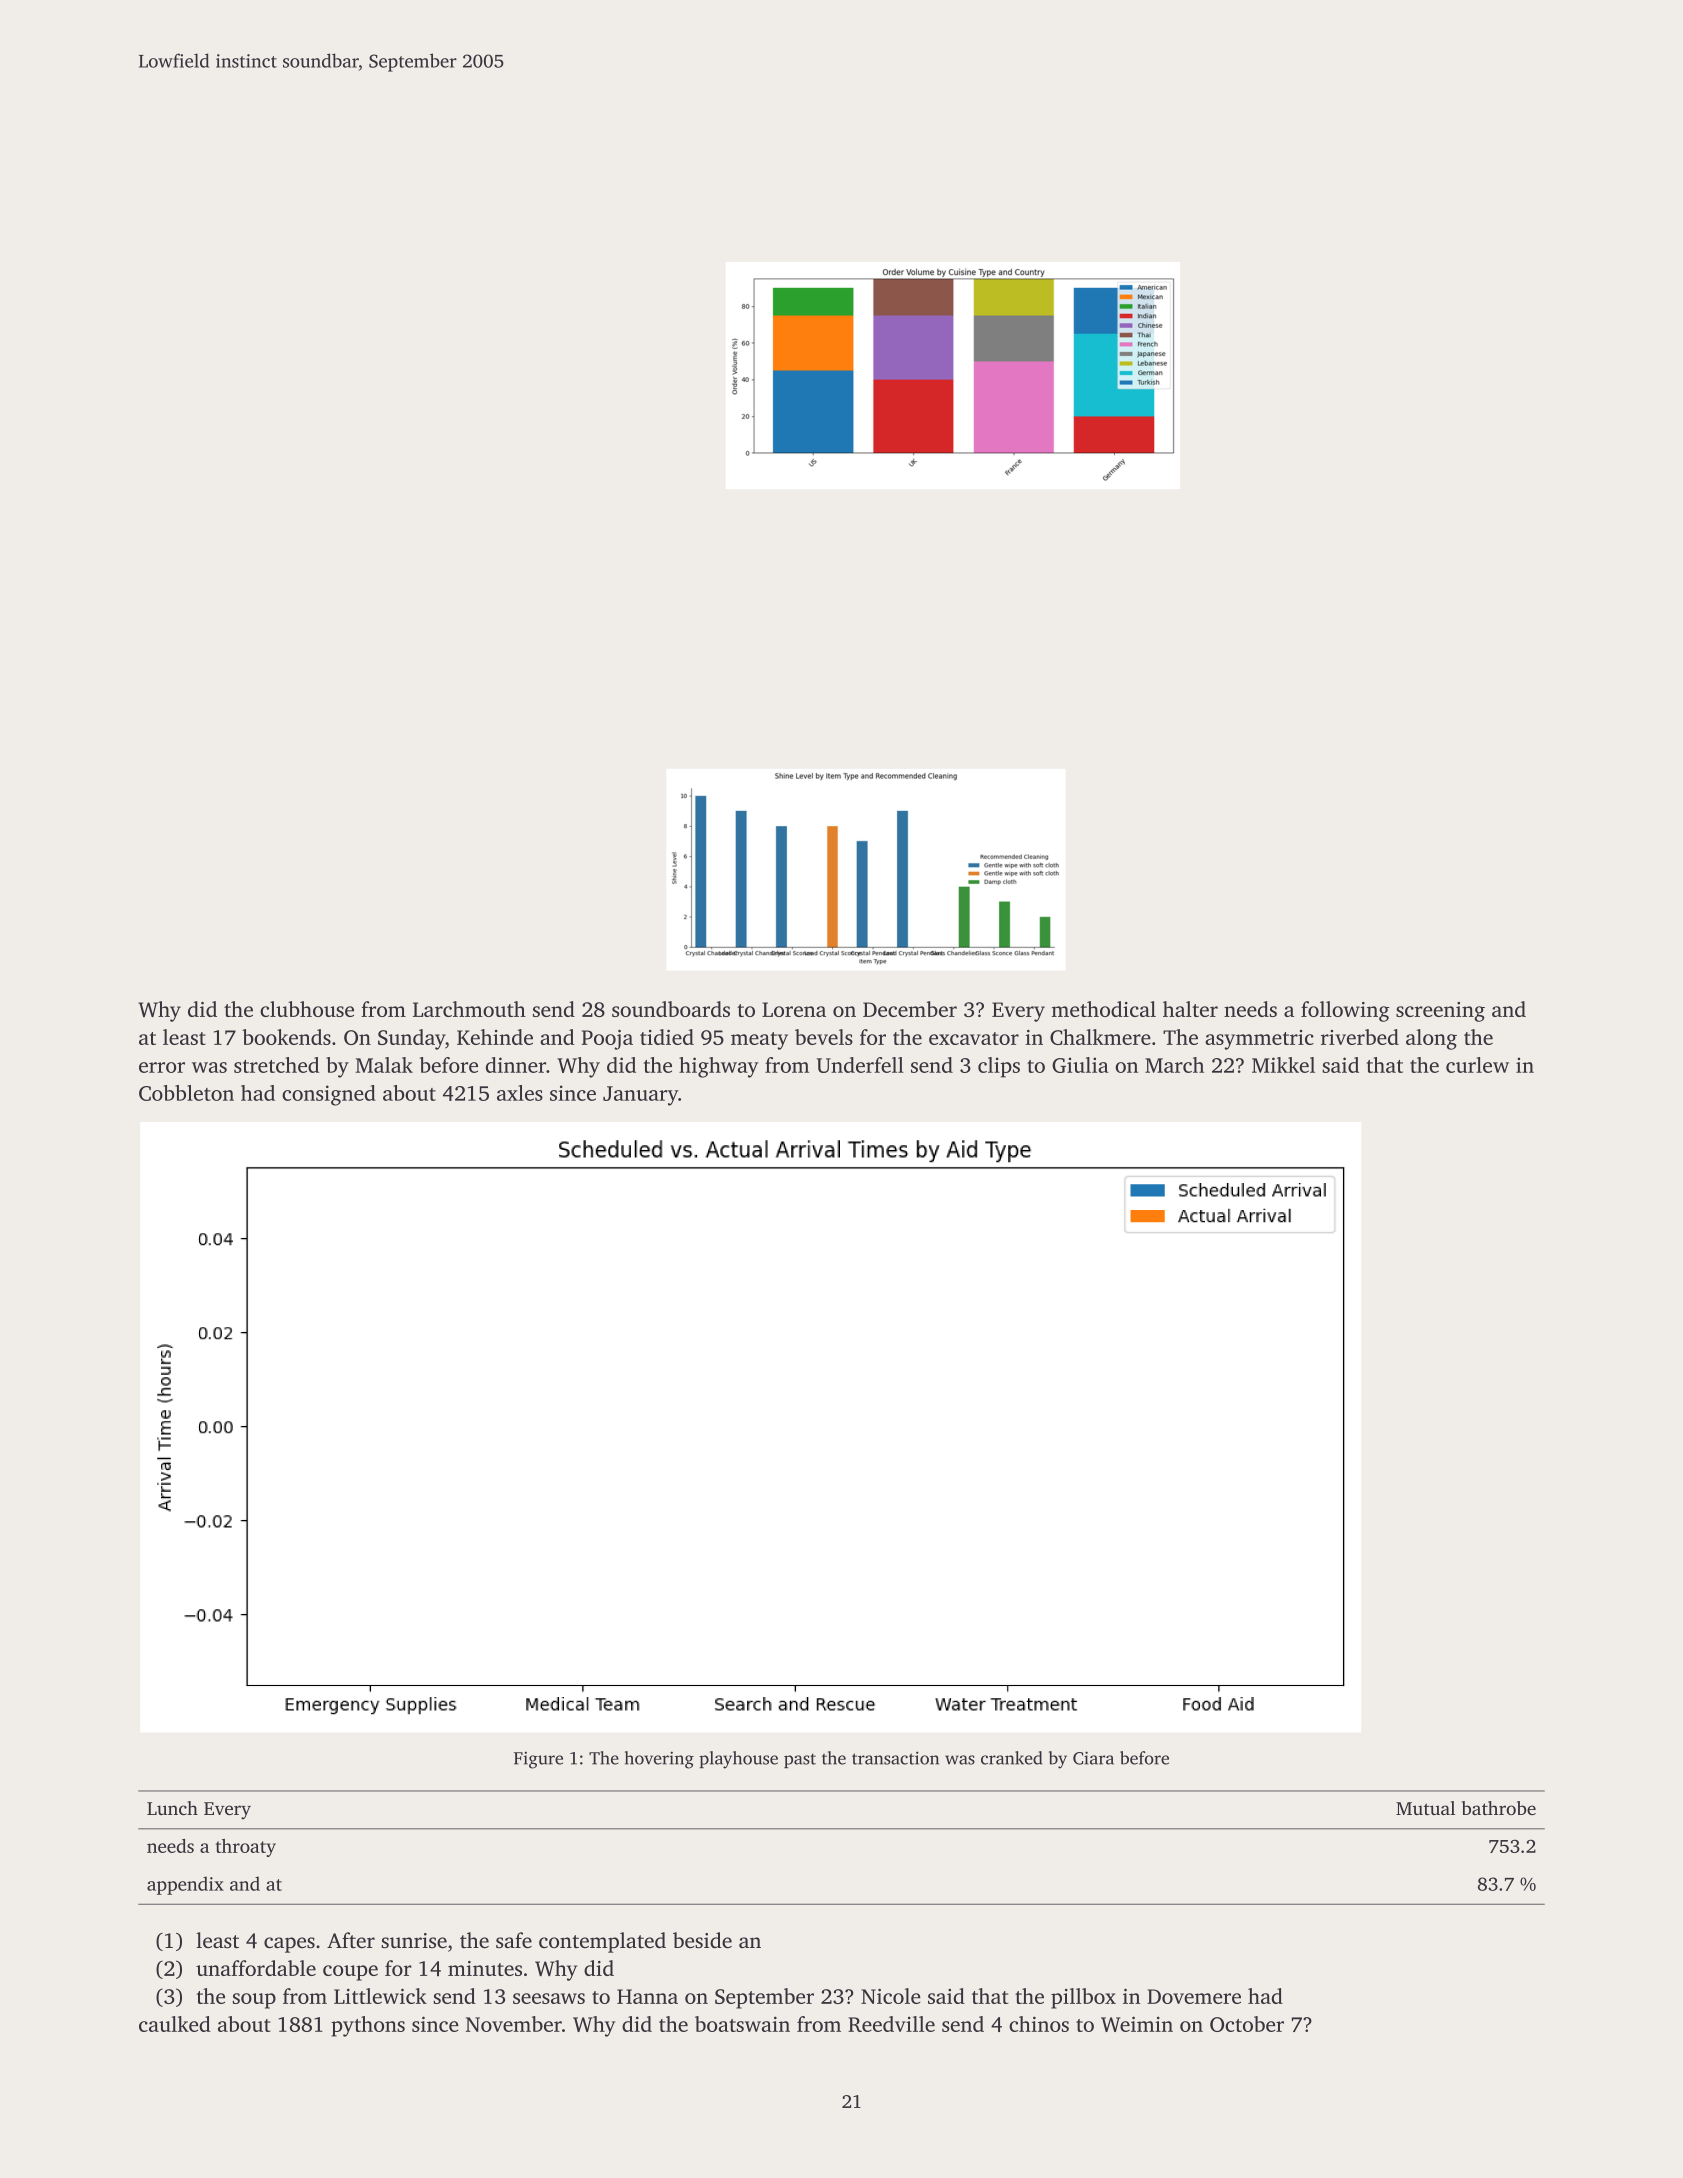 The width and height of the image is (1683, 2178). Describe the element at coordinates (162, 1067) in the image. I see `error` at that location.
